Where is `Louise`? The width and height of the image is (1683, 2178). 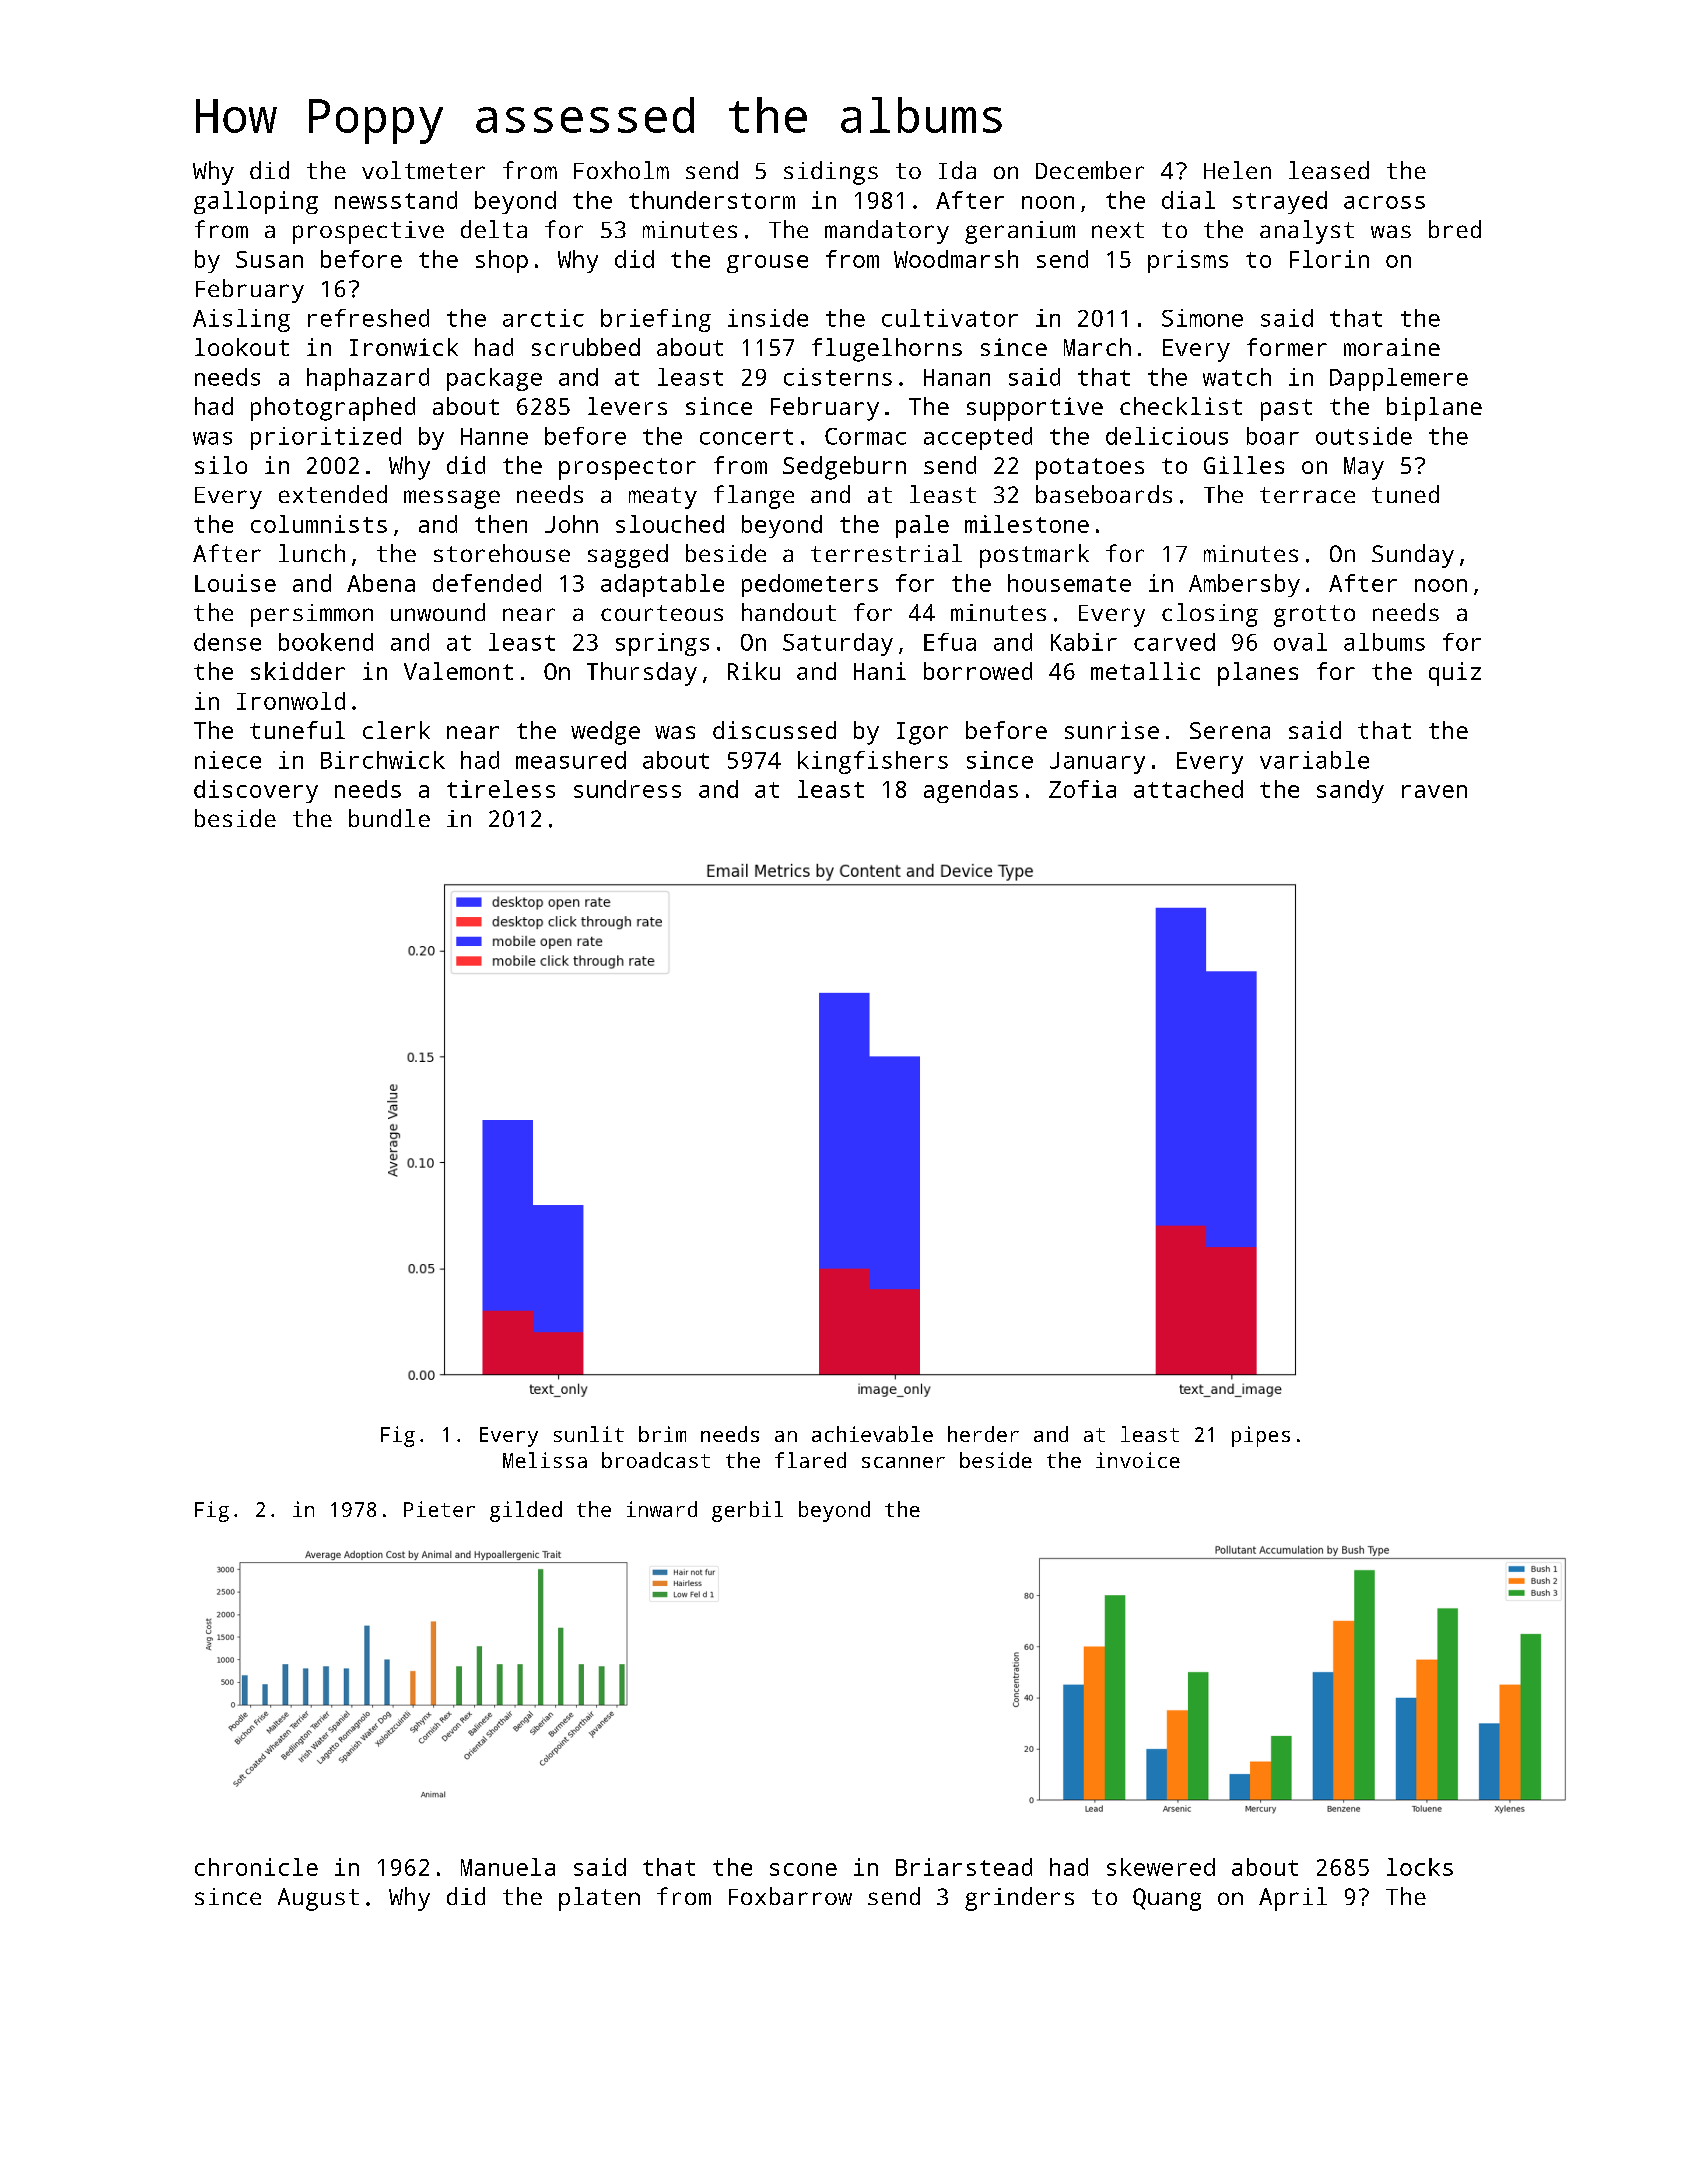 Louise is located at coordinates (235, 583).
